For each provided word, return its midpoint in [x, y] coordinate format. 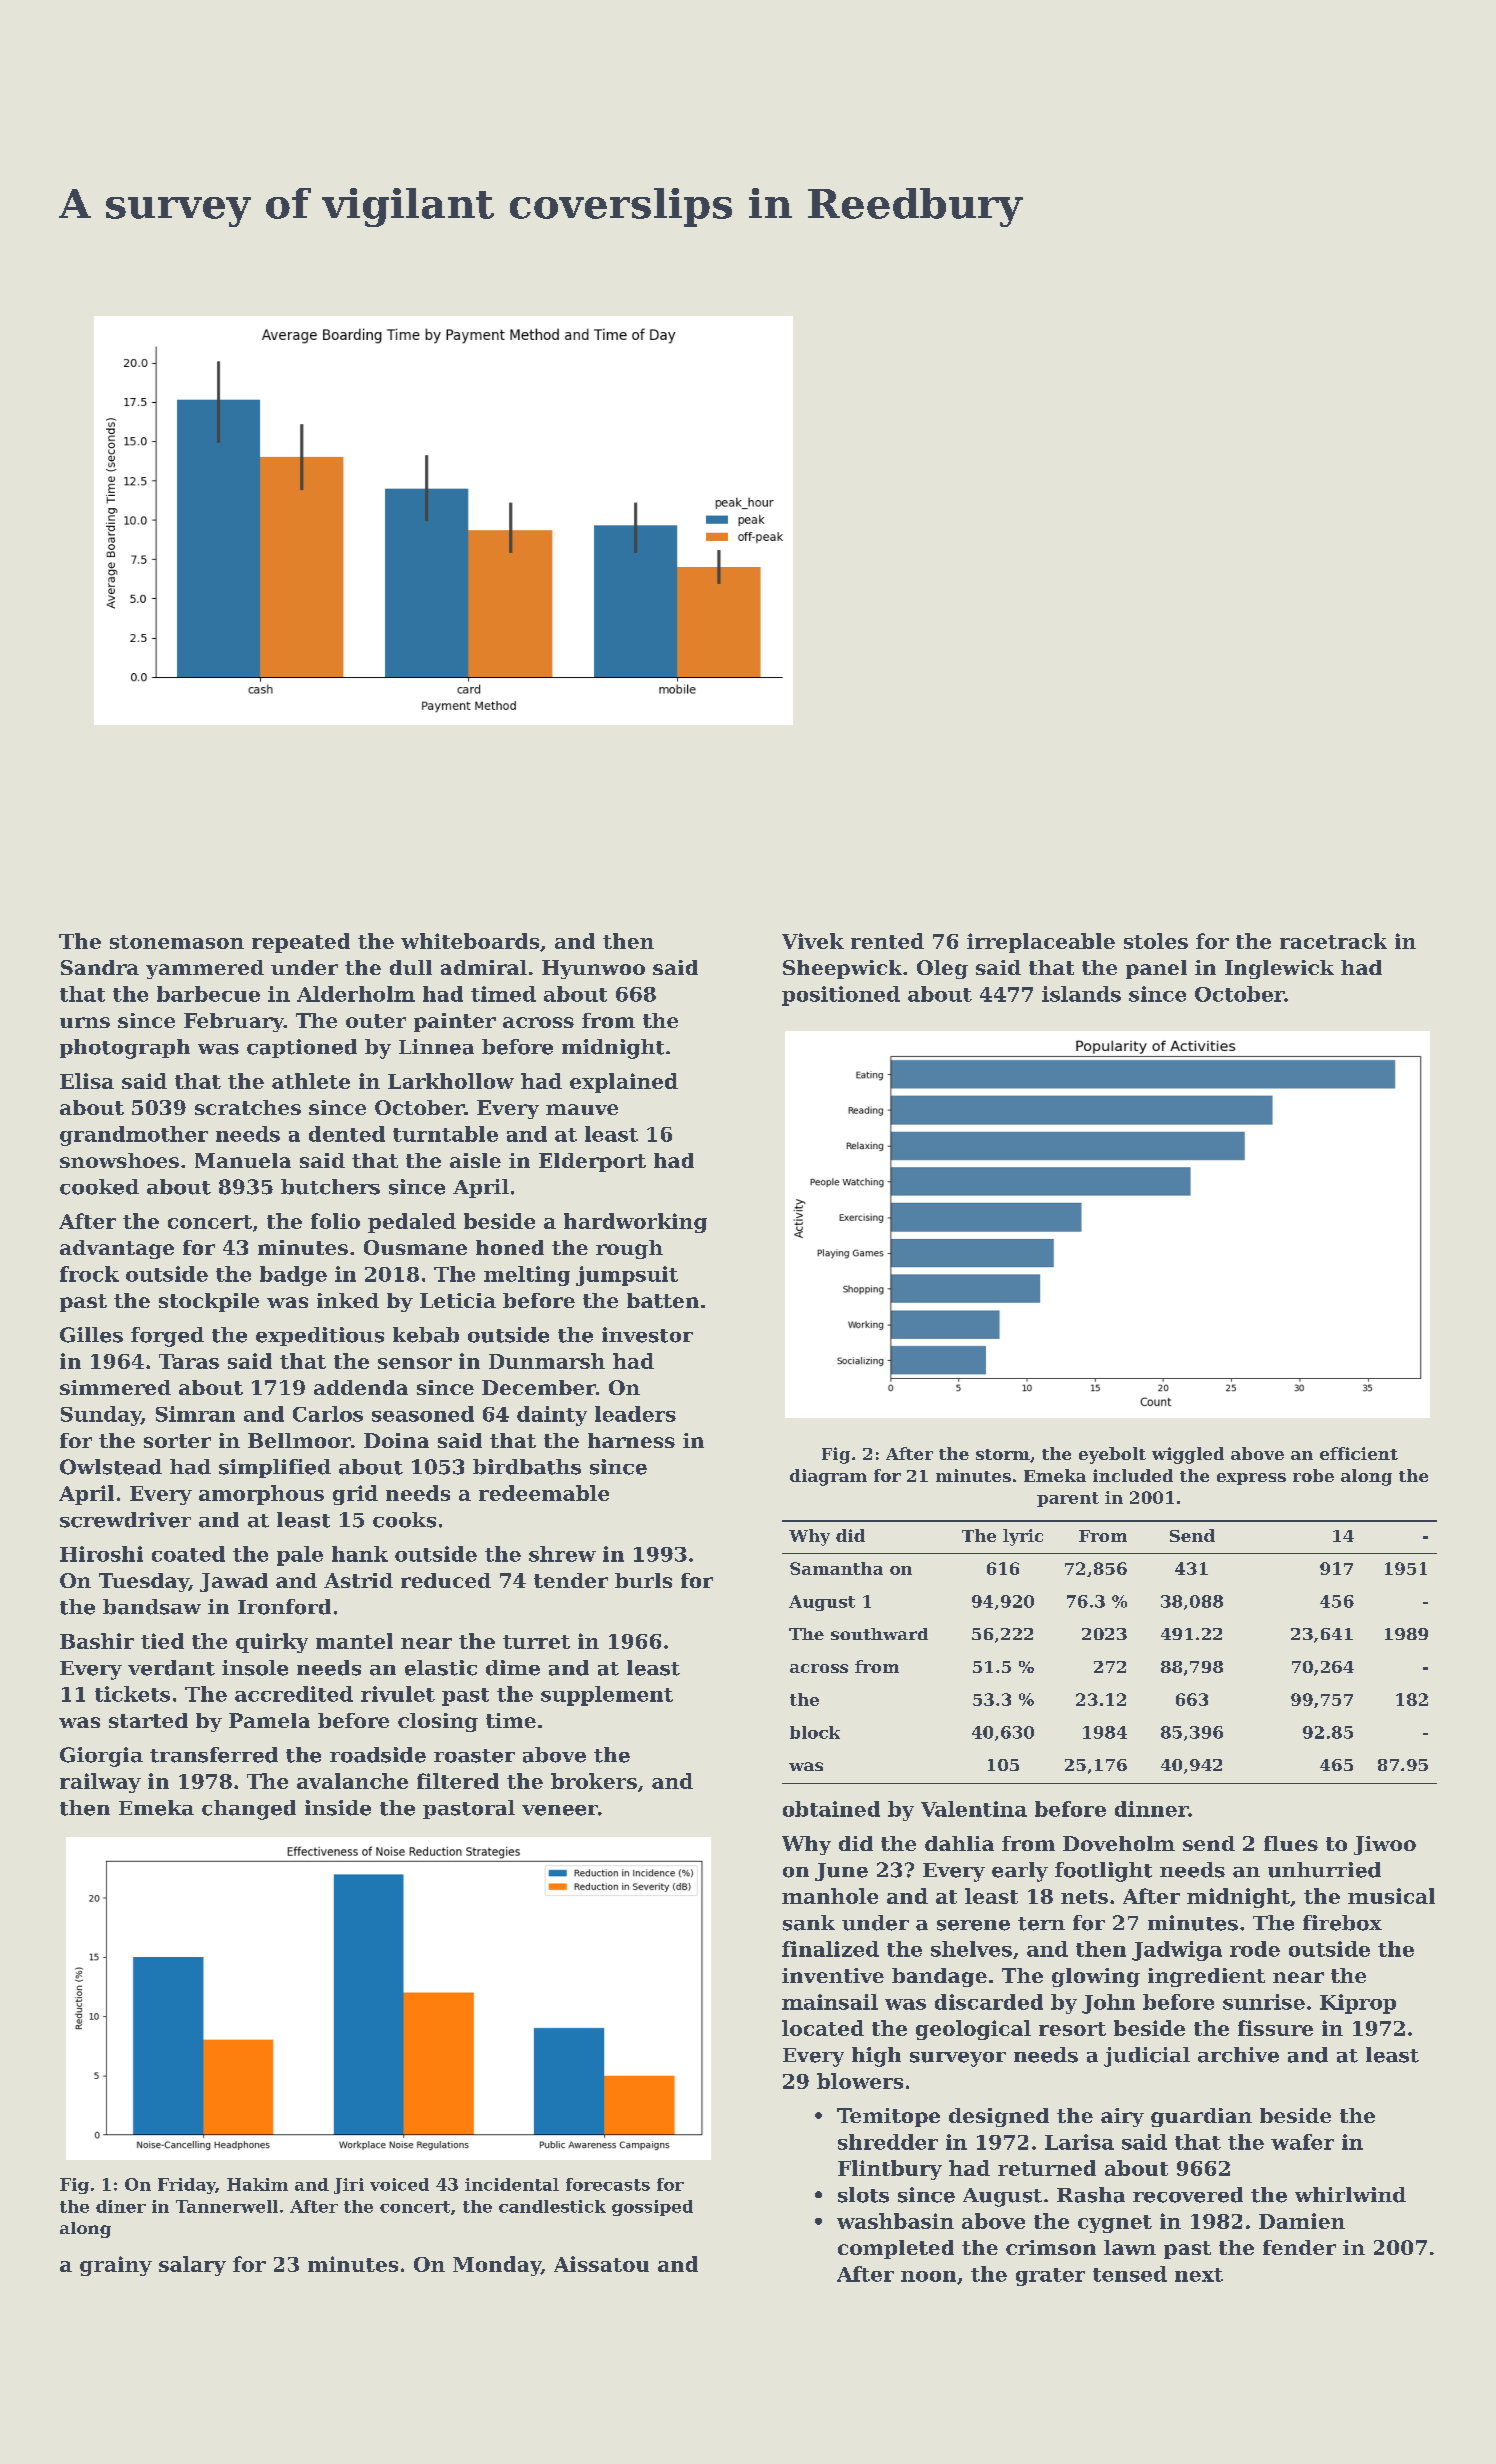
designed [999, 2117]
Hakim [257, 2184]
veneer [560, 1810]
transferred [214, 1755]
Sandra [100, 967]
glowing [1096, 1977]
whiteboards [470, 941]
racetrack [1333, 941]
